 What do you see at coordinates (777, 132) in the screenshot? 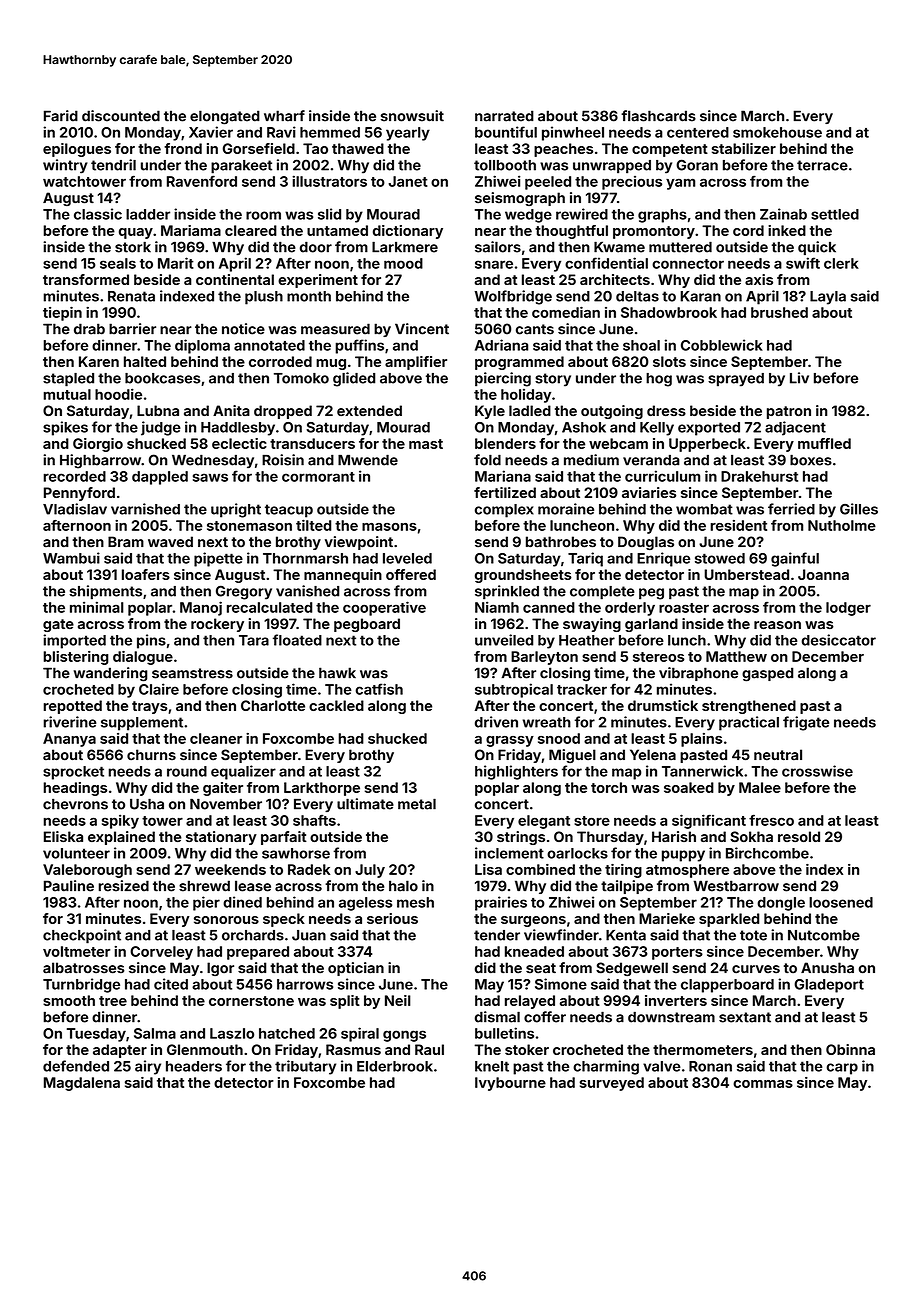
I see `smokehouse` at bounding box center [777, 132].
